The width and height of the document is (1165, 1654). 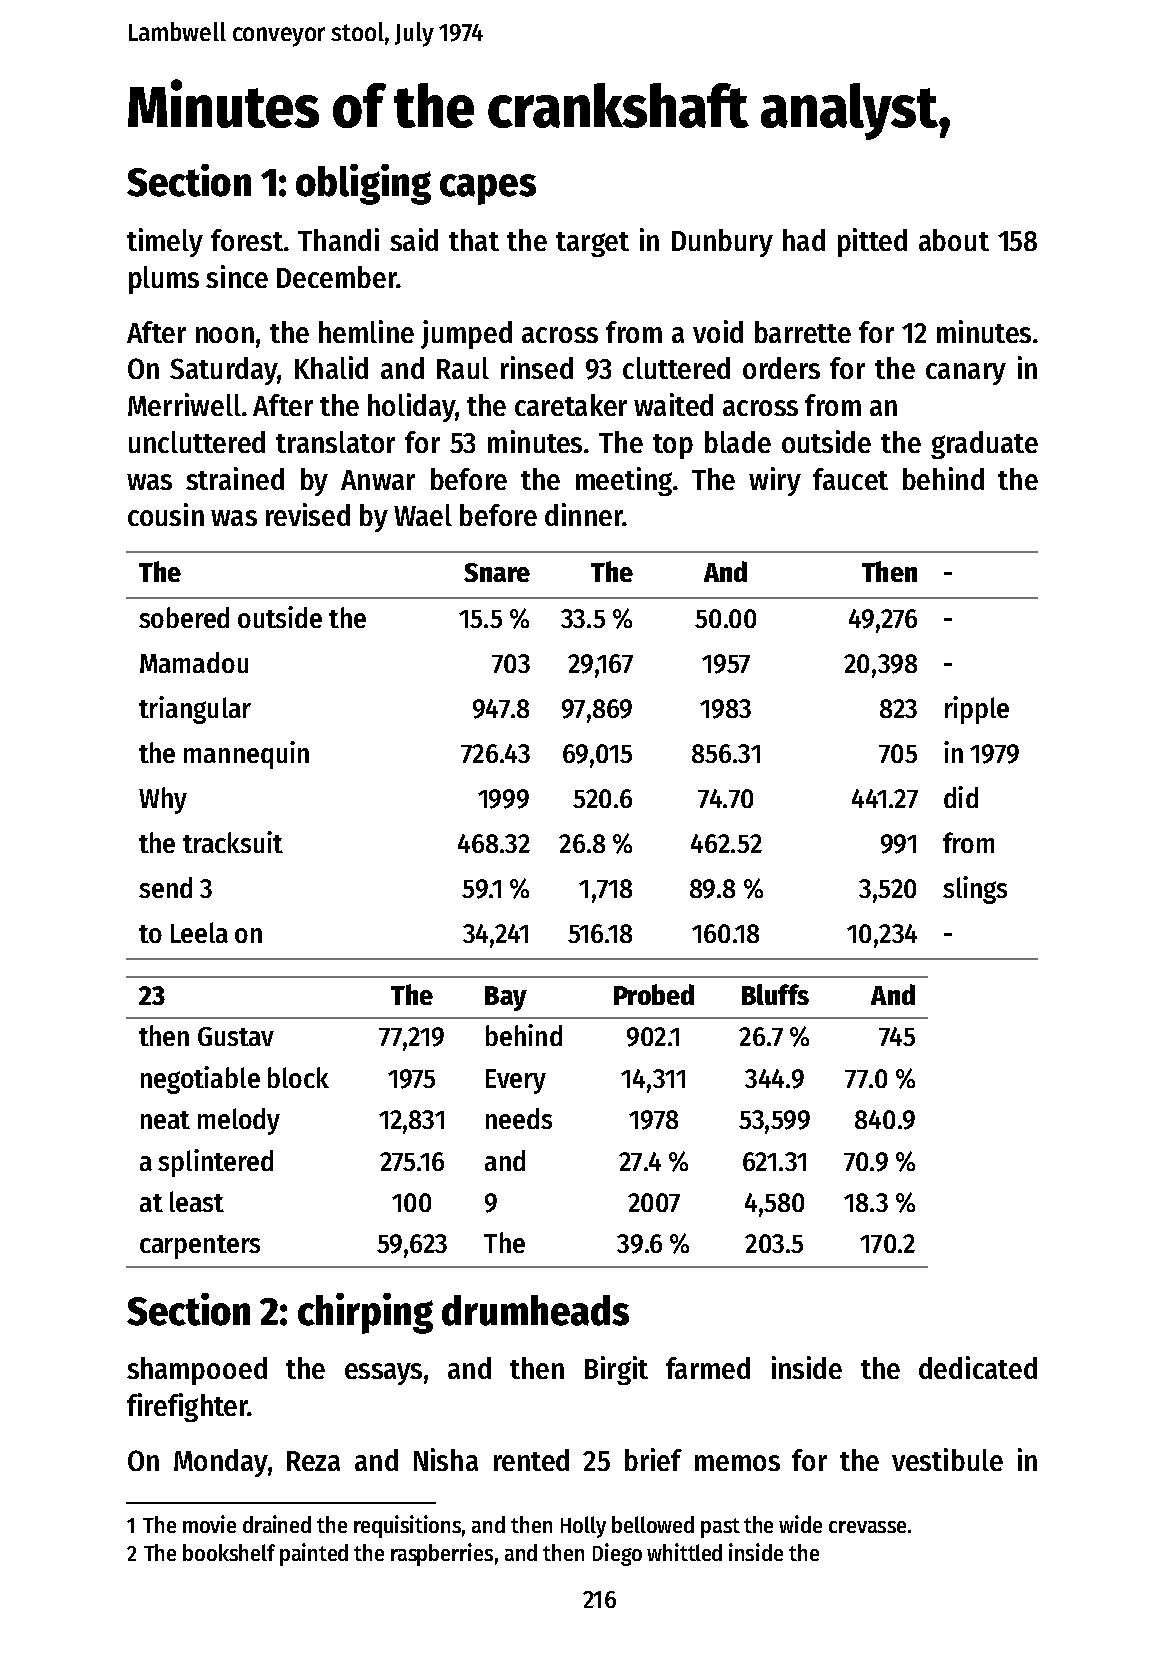 What do you see at coordinates (506, 998) in the document?
I see `Bay` at bounding box center [506, 998].
